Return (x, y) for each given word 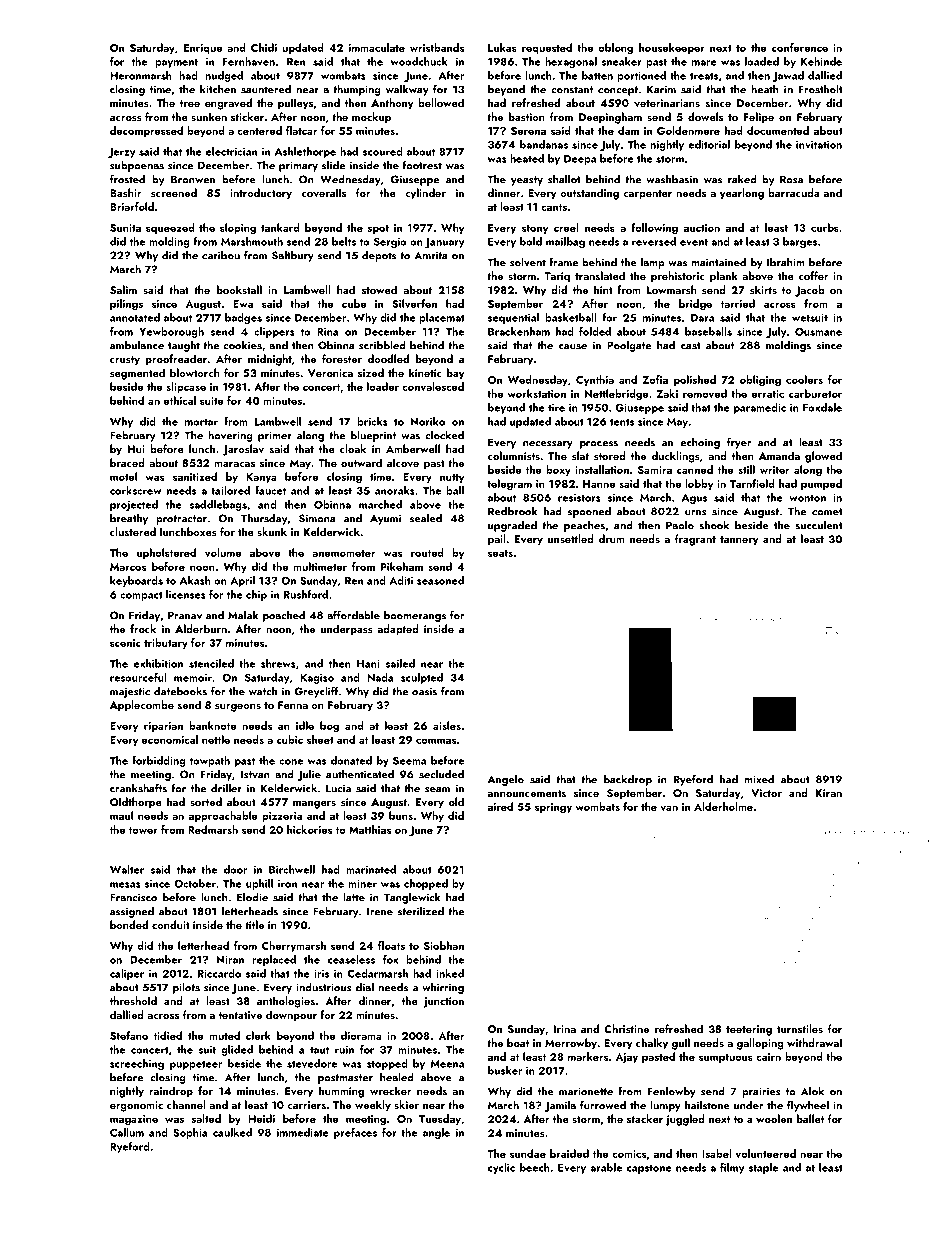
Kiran (829, 793)
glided (237, 1050)
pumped (821, 484)
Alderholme (723, 806)
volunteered (766, 1153)
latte (354, 897)
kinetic (425, 372)
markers (588, 1056)
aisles (447, 725)
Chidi (264, 47)
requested (547, 48)
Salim (123, 289)
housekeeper (672, 48)
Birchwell (292, 869)
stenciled (211, 663)
